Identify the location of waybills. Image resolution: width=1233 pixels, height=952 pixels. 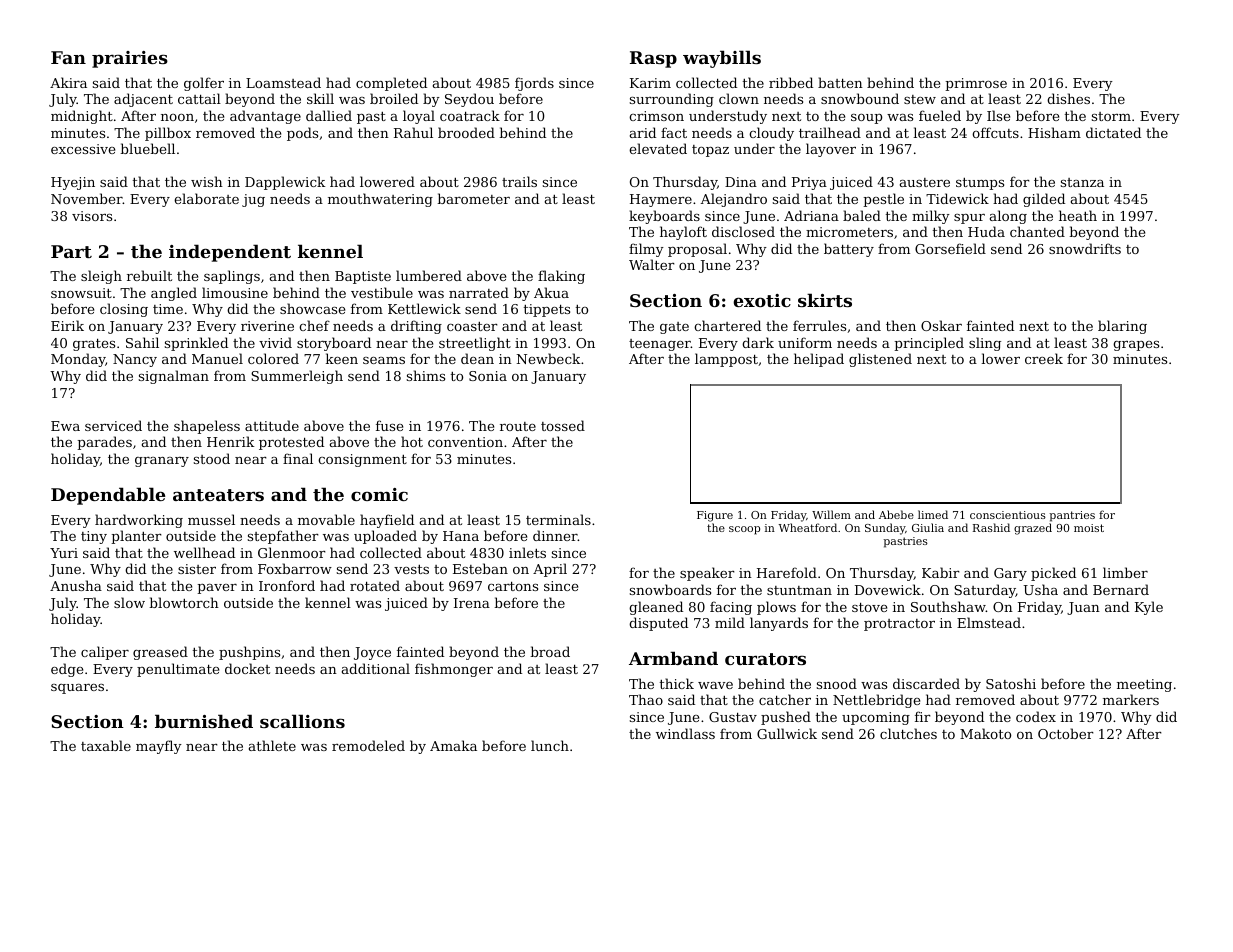
(722, 59).
